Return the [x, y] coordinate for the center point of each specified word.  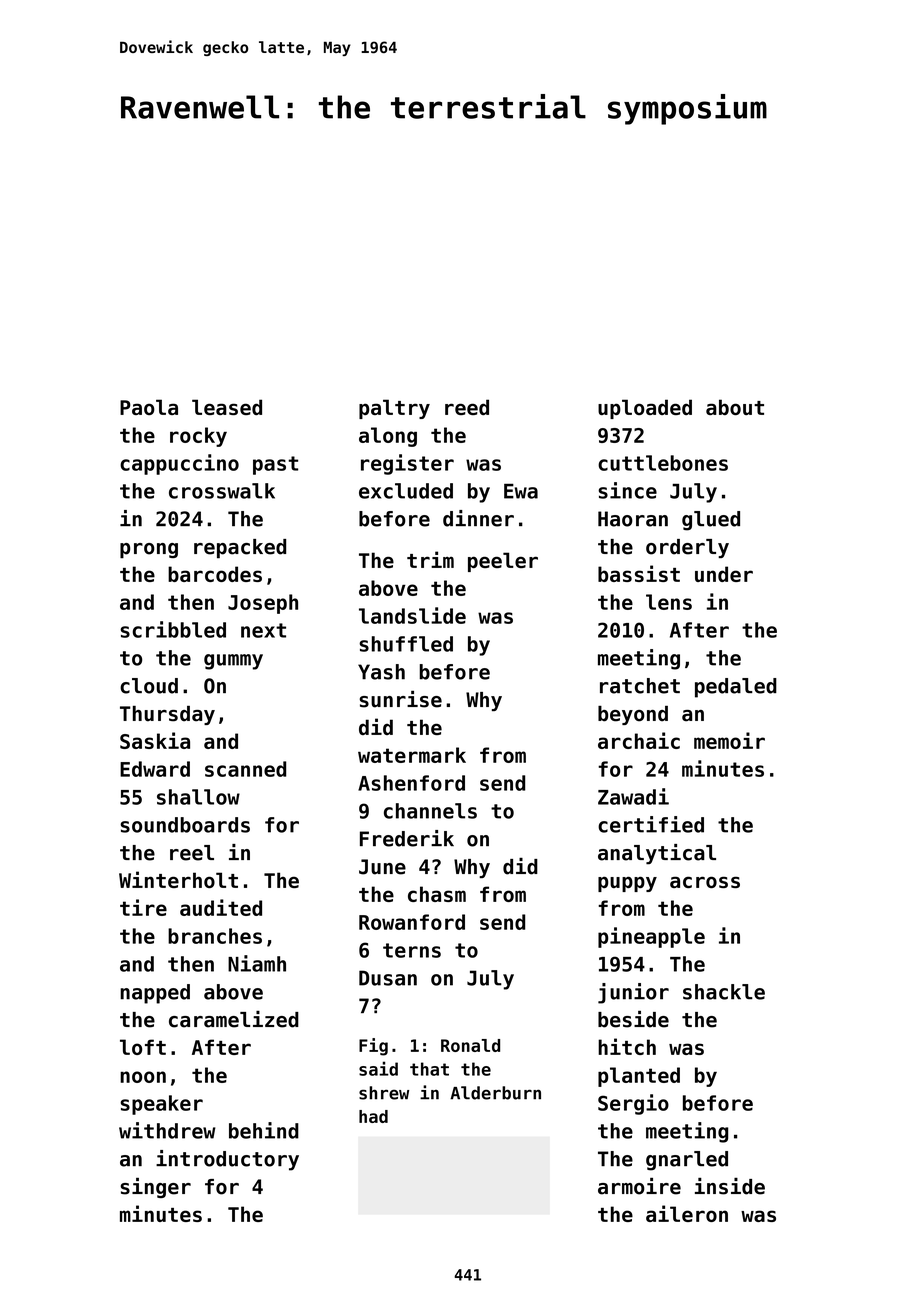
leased [227, 407]
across [705, 882]
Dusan [388, 978]
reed [467, 407]
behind [264, 1130]
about [735, 407]
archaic [639, 740]
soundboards [185, 825]
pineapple [651, 937]
